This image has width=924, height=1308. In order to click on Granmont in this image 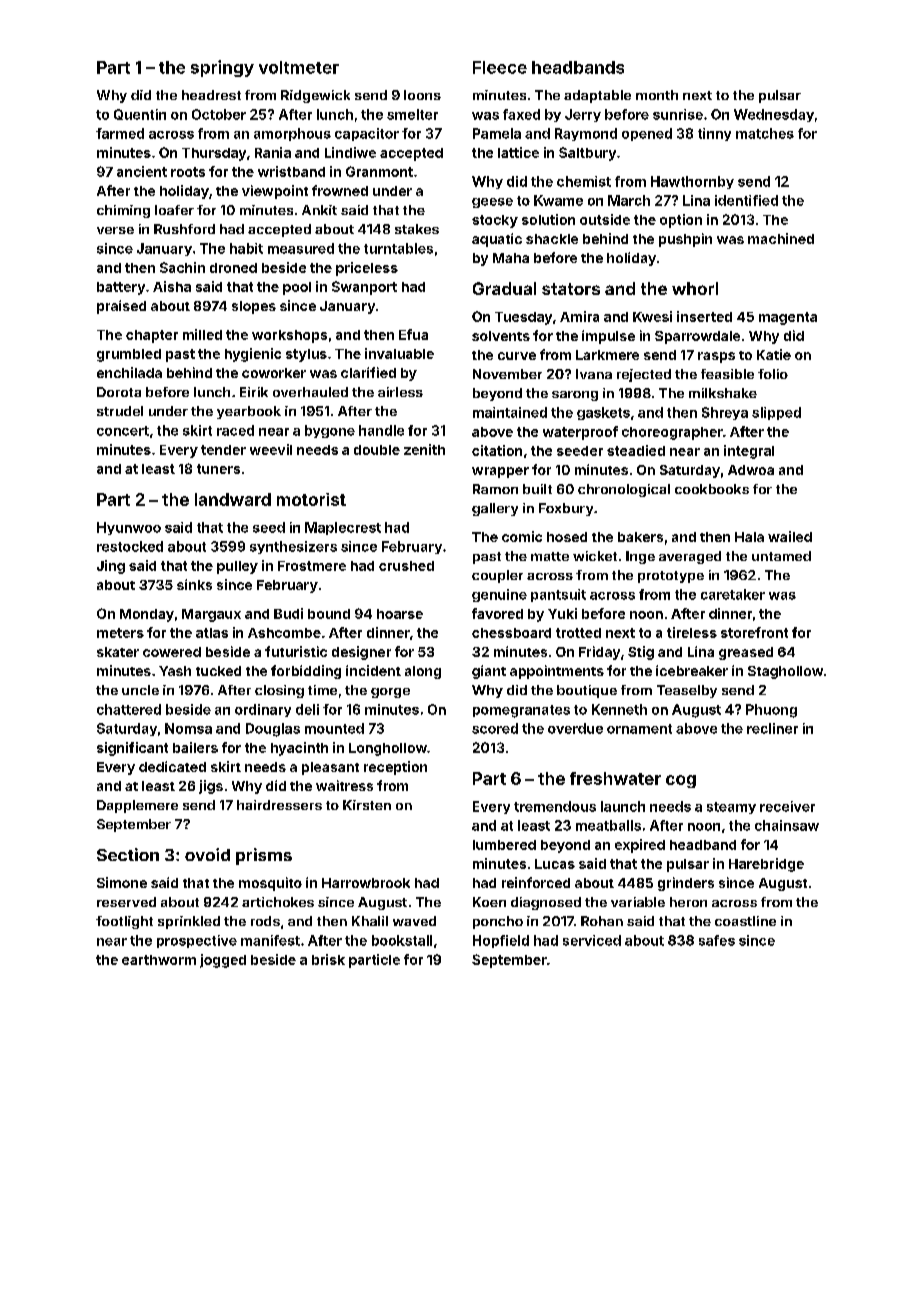, I will do `click(379, 171)`.
